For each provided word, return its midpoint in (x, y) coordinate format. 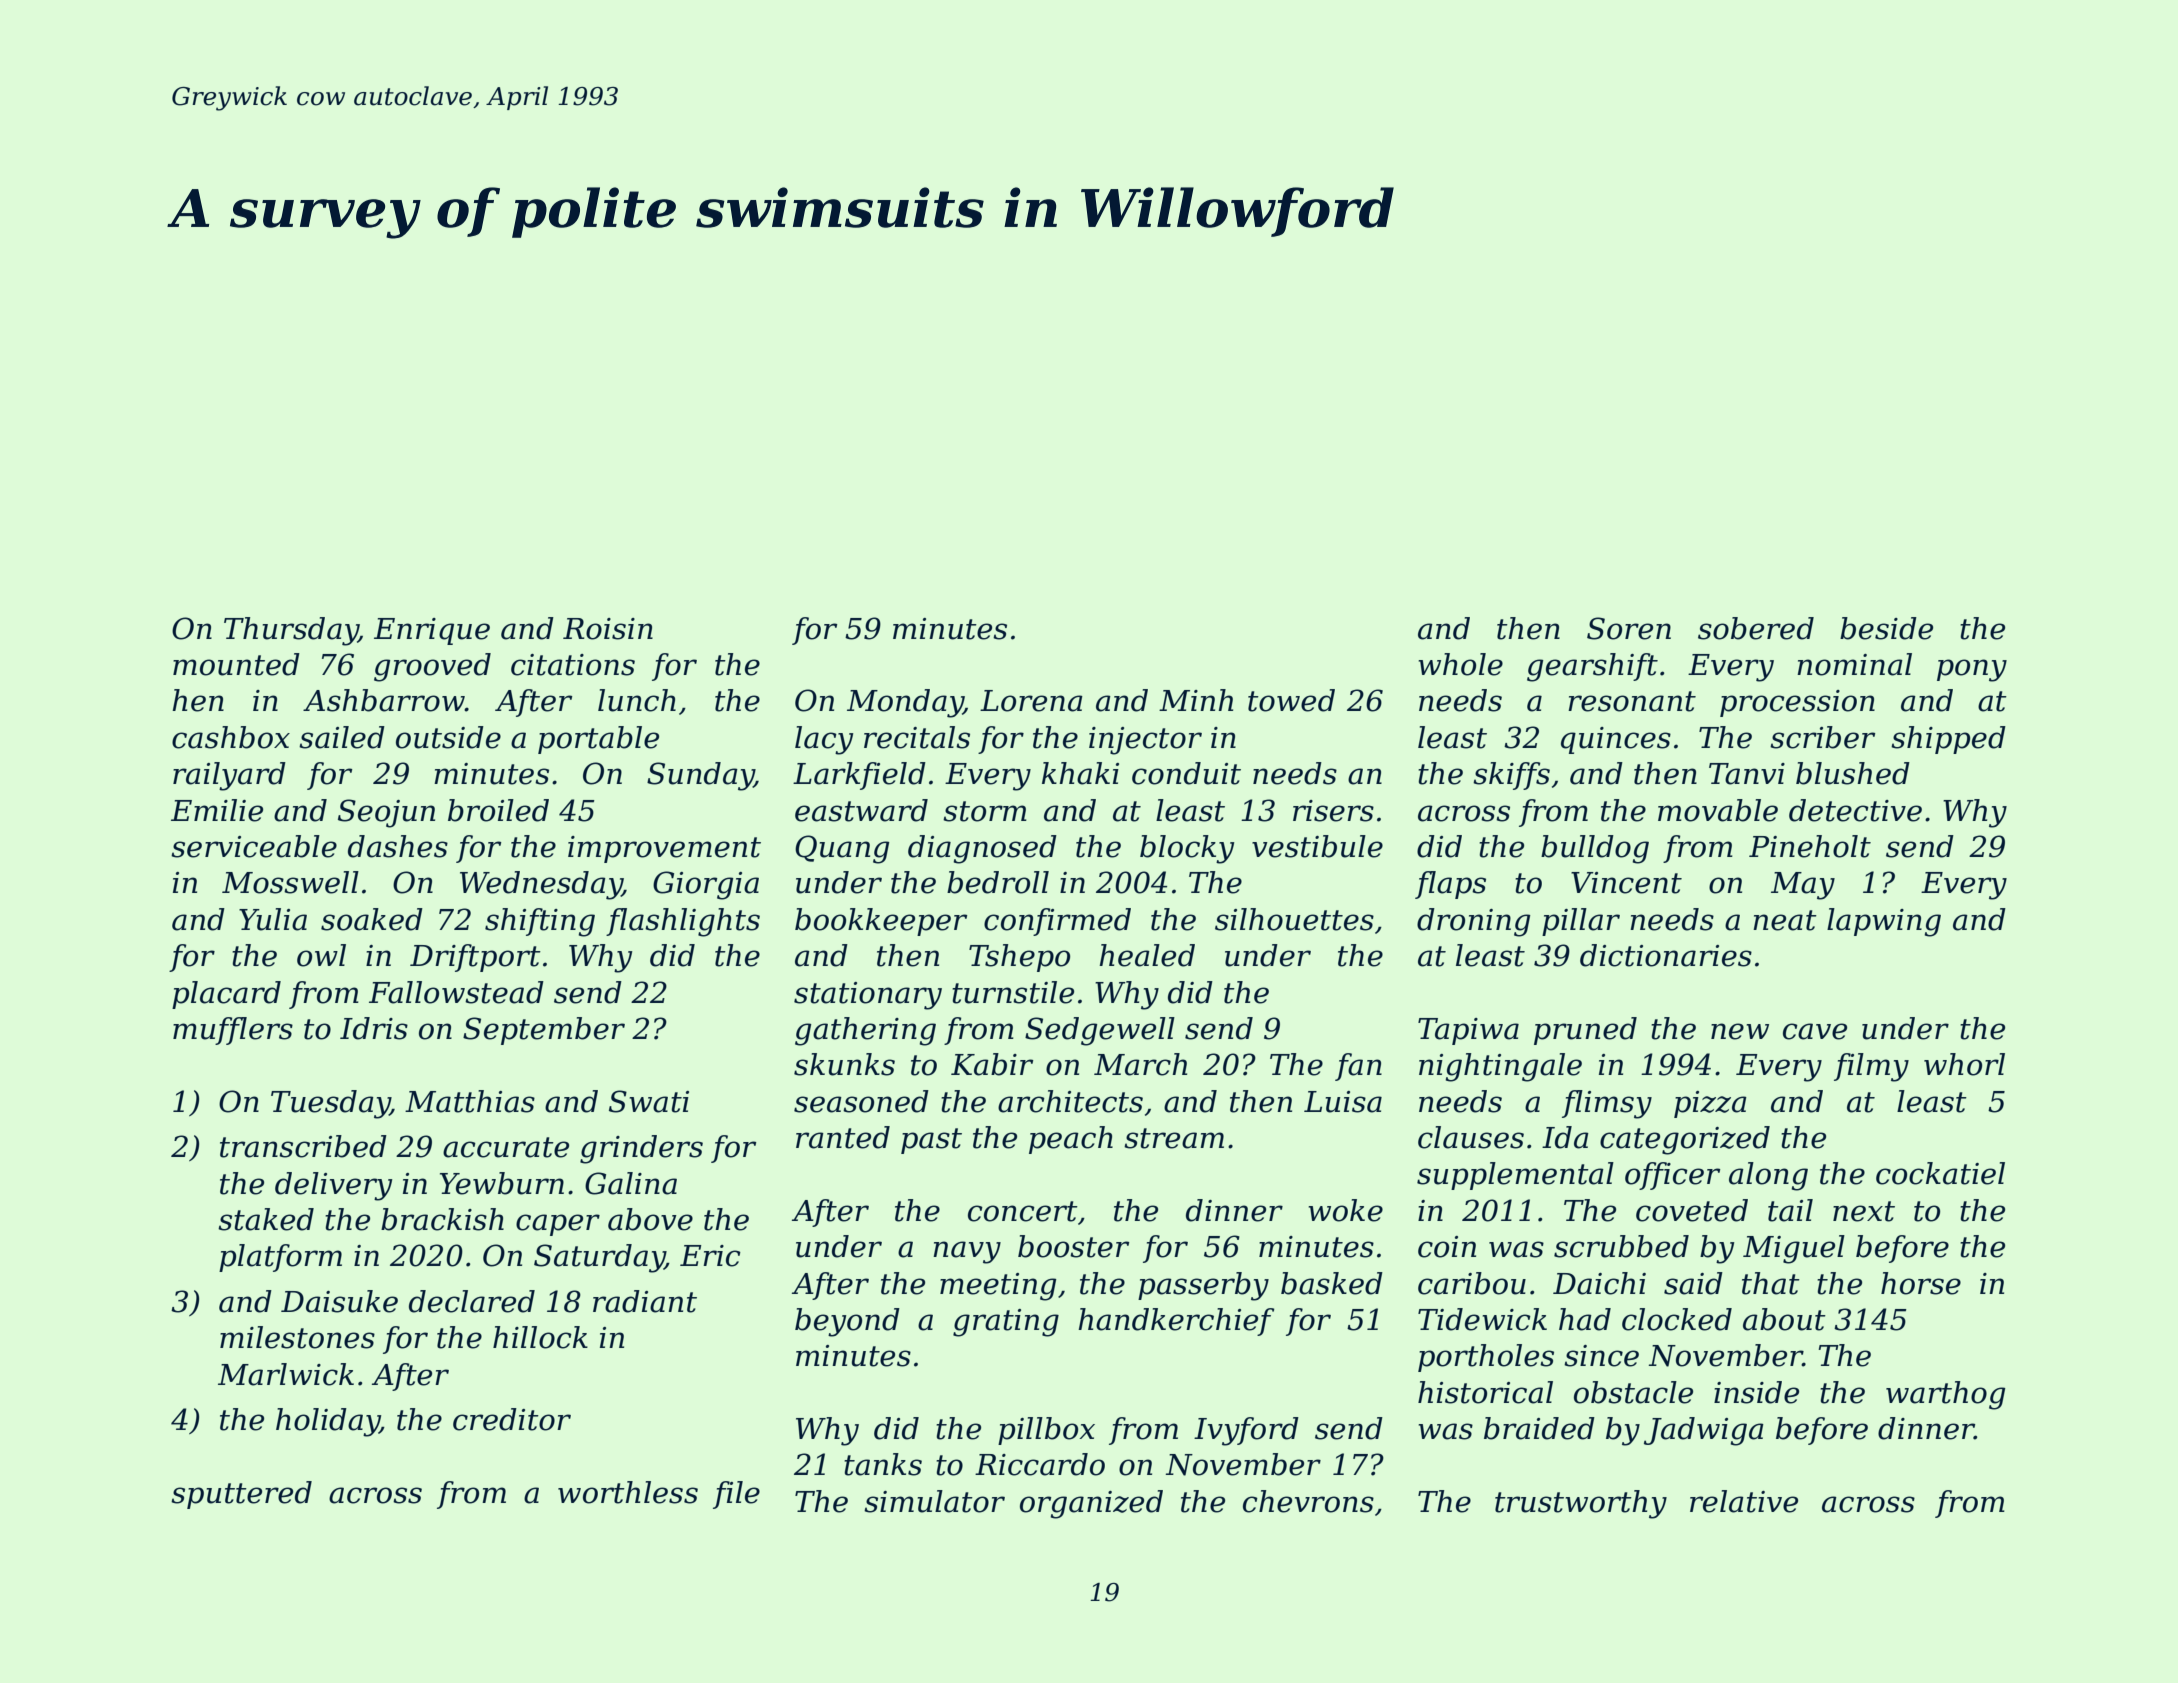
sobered (1756, 628)
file (736, 1495)
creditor (512, 1419)
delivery (333, 1186)
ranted (843, 1137)
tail (1790, 1210)
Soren (1629, 628)
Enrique (432, 631)
